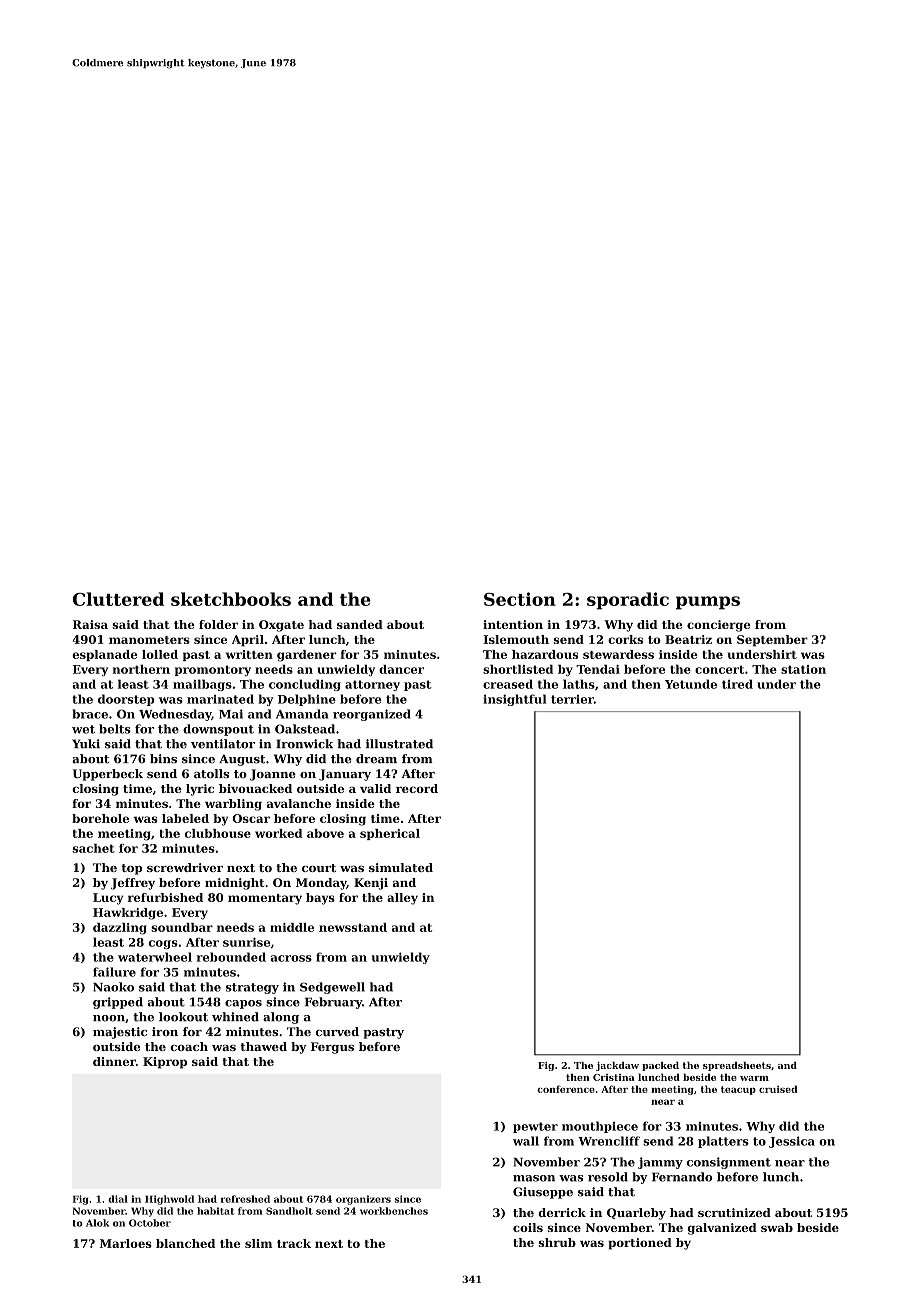  Describe the element at coordinates (319, 868) in the screenshot. I see `court` at that location.
